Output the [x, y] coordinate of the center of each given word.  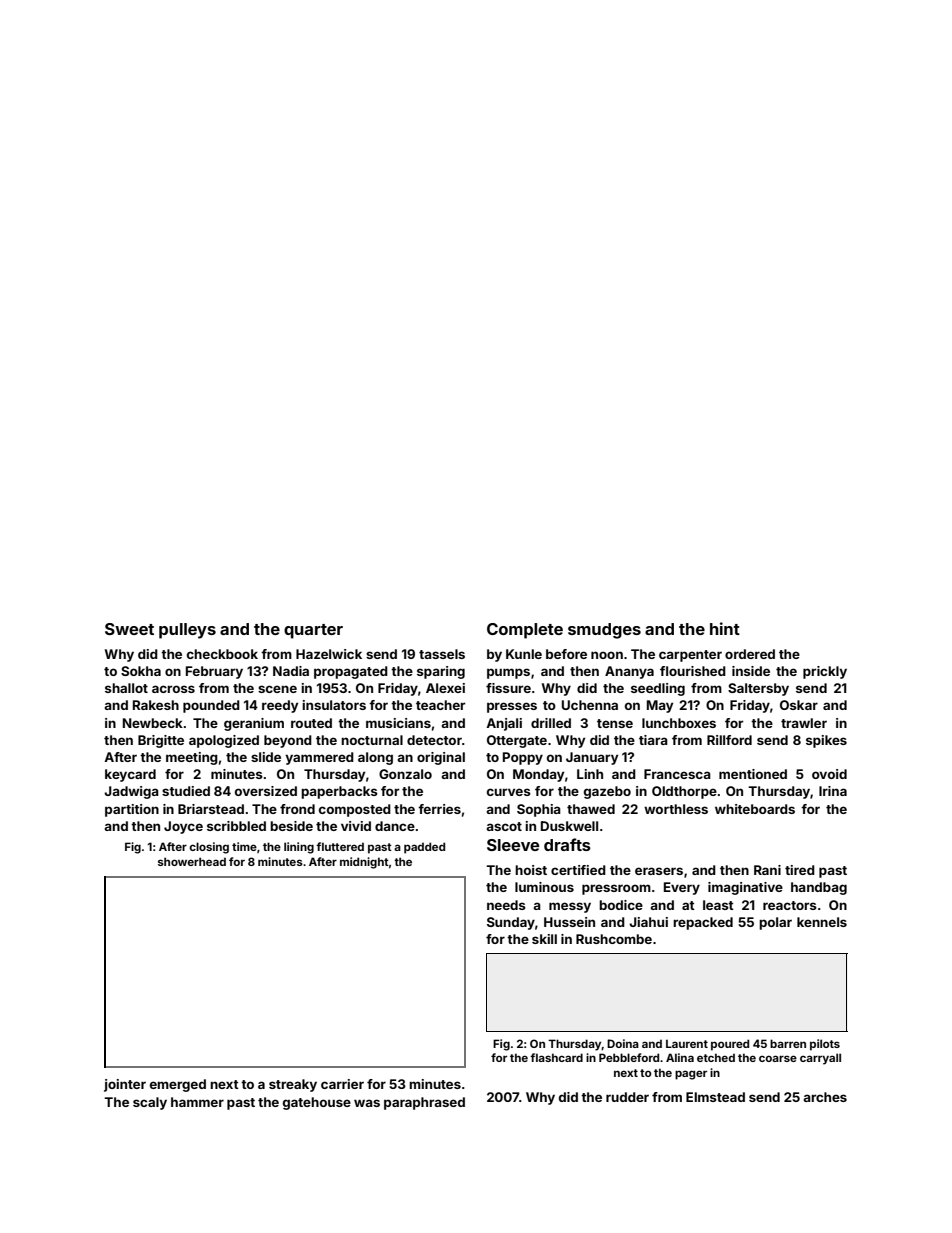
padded [424, 848]
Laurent [687, 1043]
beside [291, 826]
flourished [693, 671]
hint [725, 628]
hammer [197, 1102]
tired [800, 870]
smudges [604, 631]
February [214, 672]
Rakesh [156, 705]
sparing [441, 672]
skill [544, 939]
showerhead [192, 861]
